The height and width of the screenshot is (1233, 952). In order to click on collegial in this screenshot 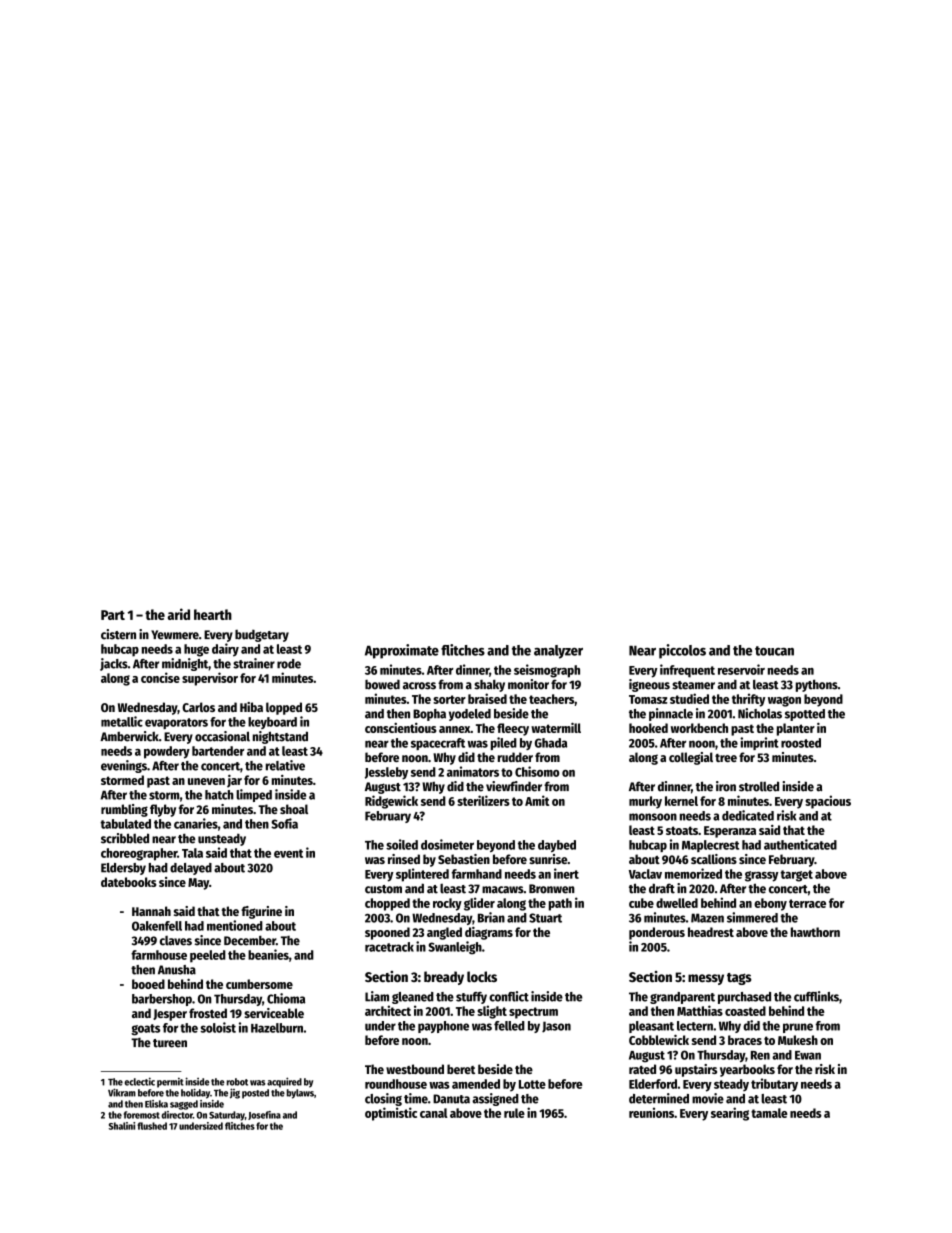, I will do `click(691, 758)`.
